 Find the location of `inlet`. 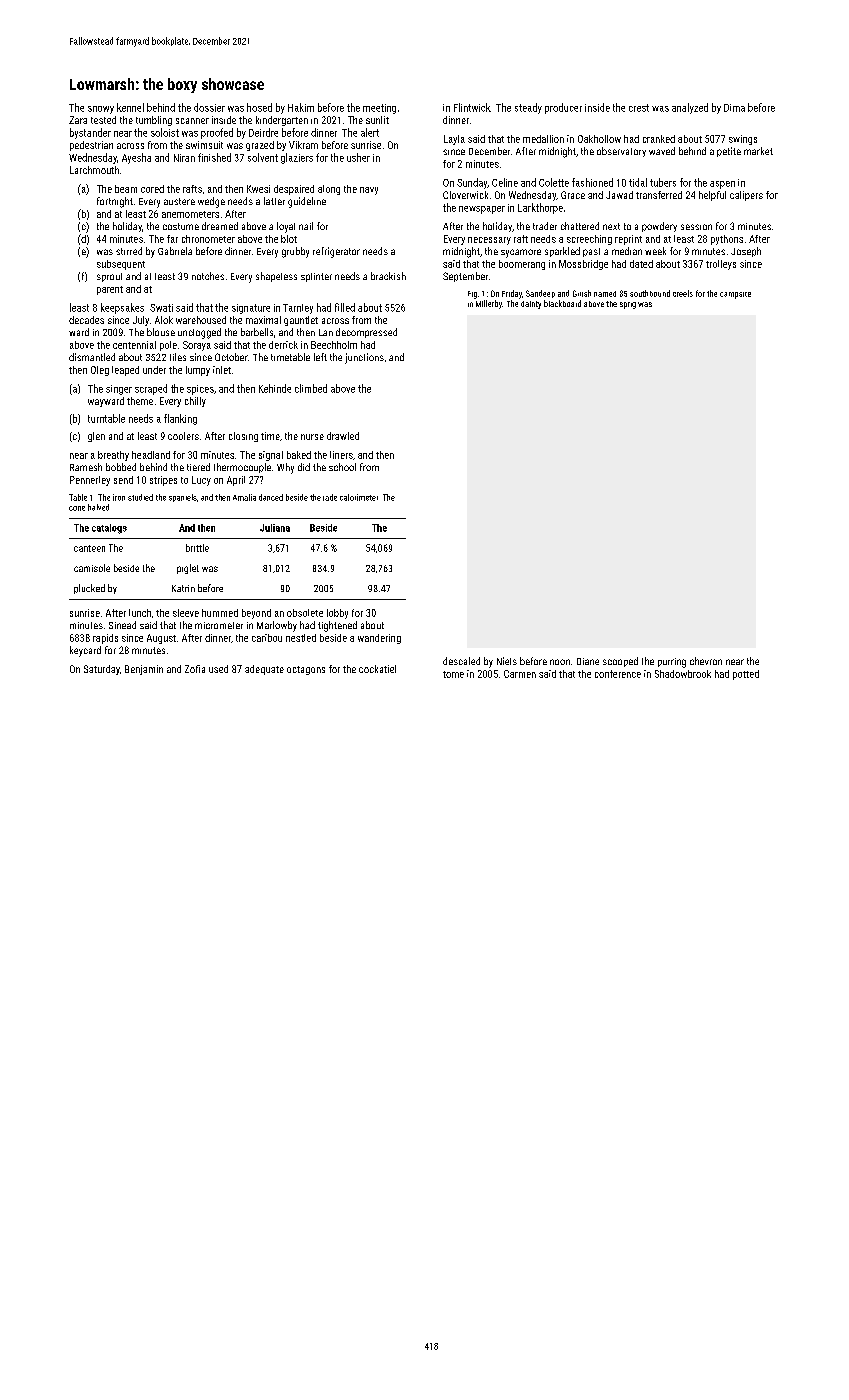

inlet is located at coordinates (222, 370).
